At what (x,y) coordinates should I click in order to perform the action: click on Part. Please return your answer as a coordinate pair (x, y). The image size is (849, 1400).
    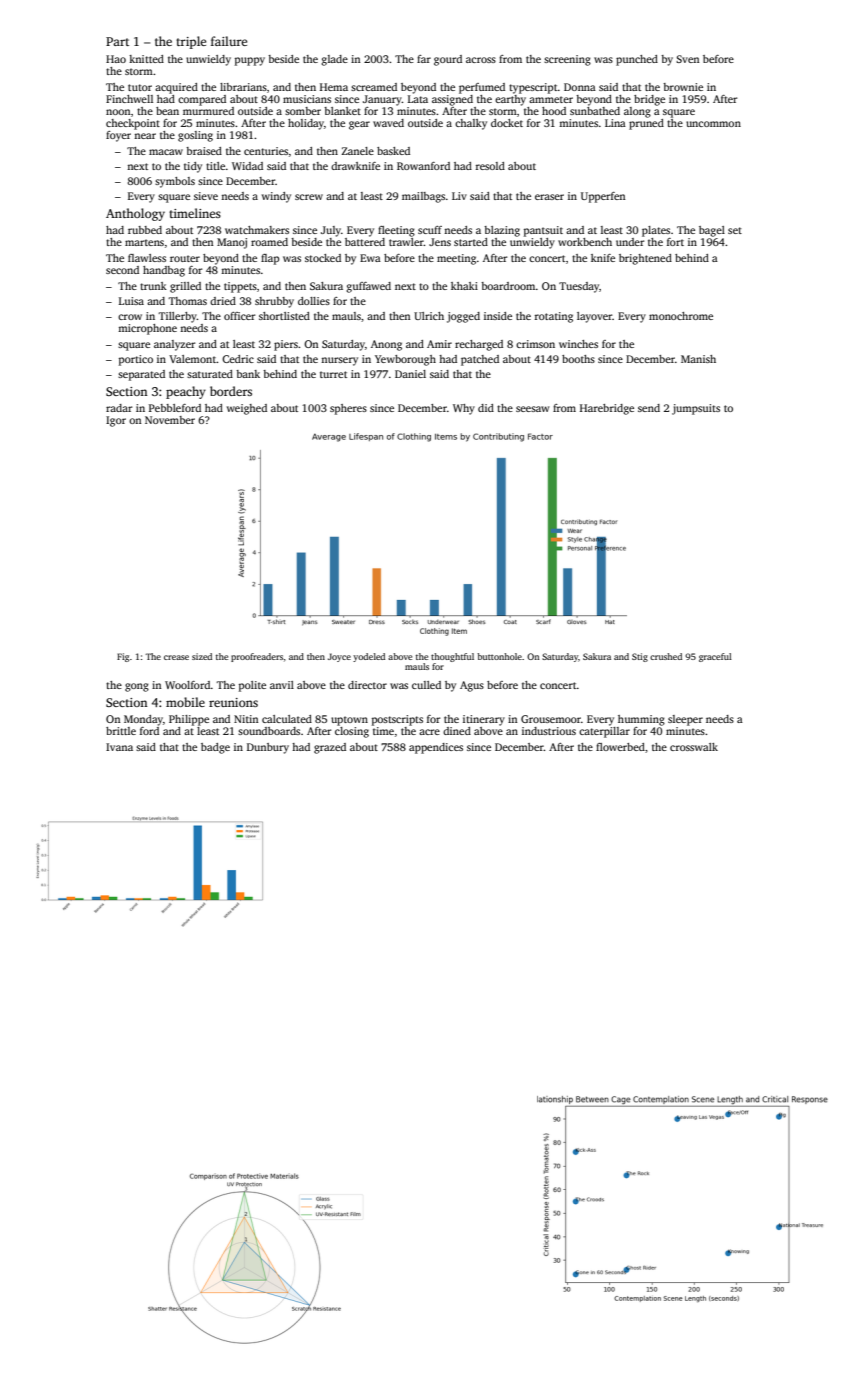
    Looking at the image, I should click on (117, 41).
